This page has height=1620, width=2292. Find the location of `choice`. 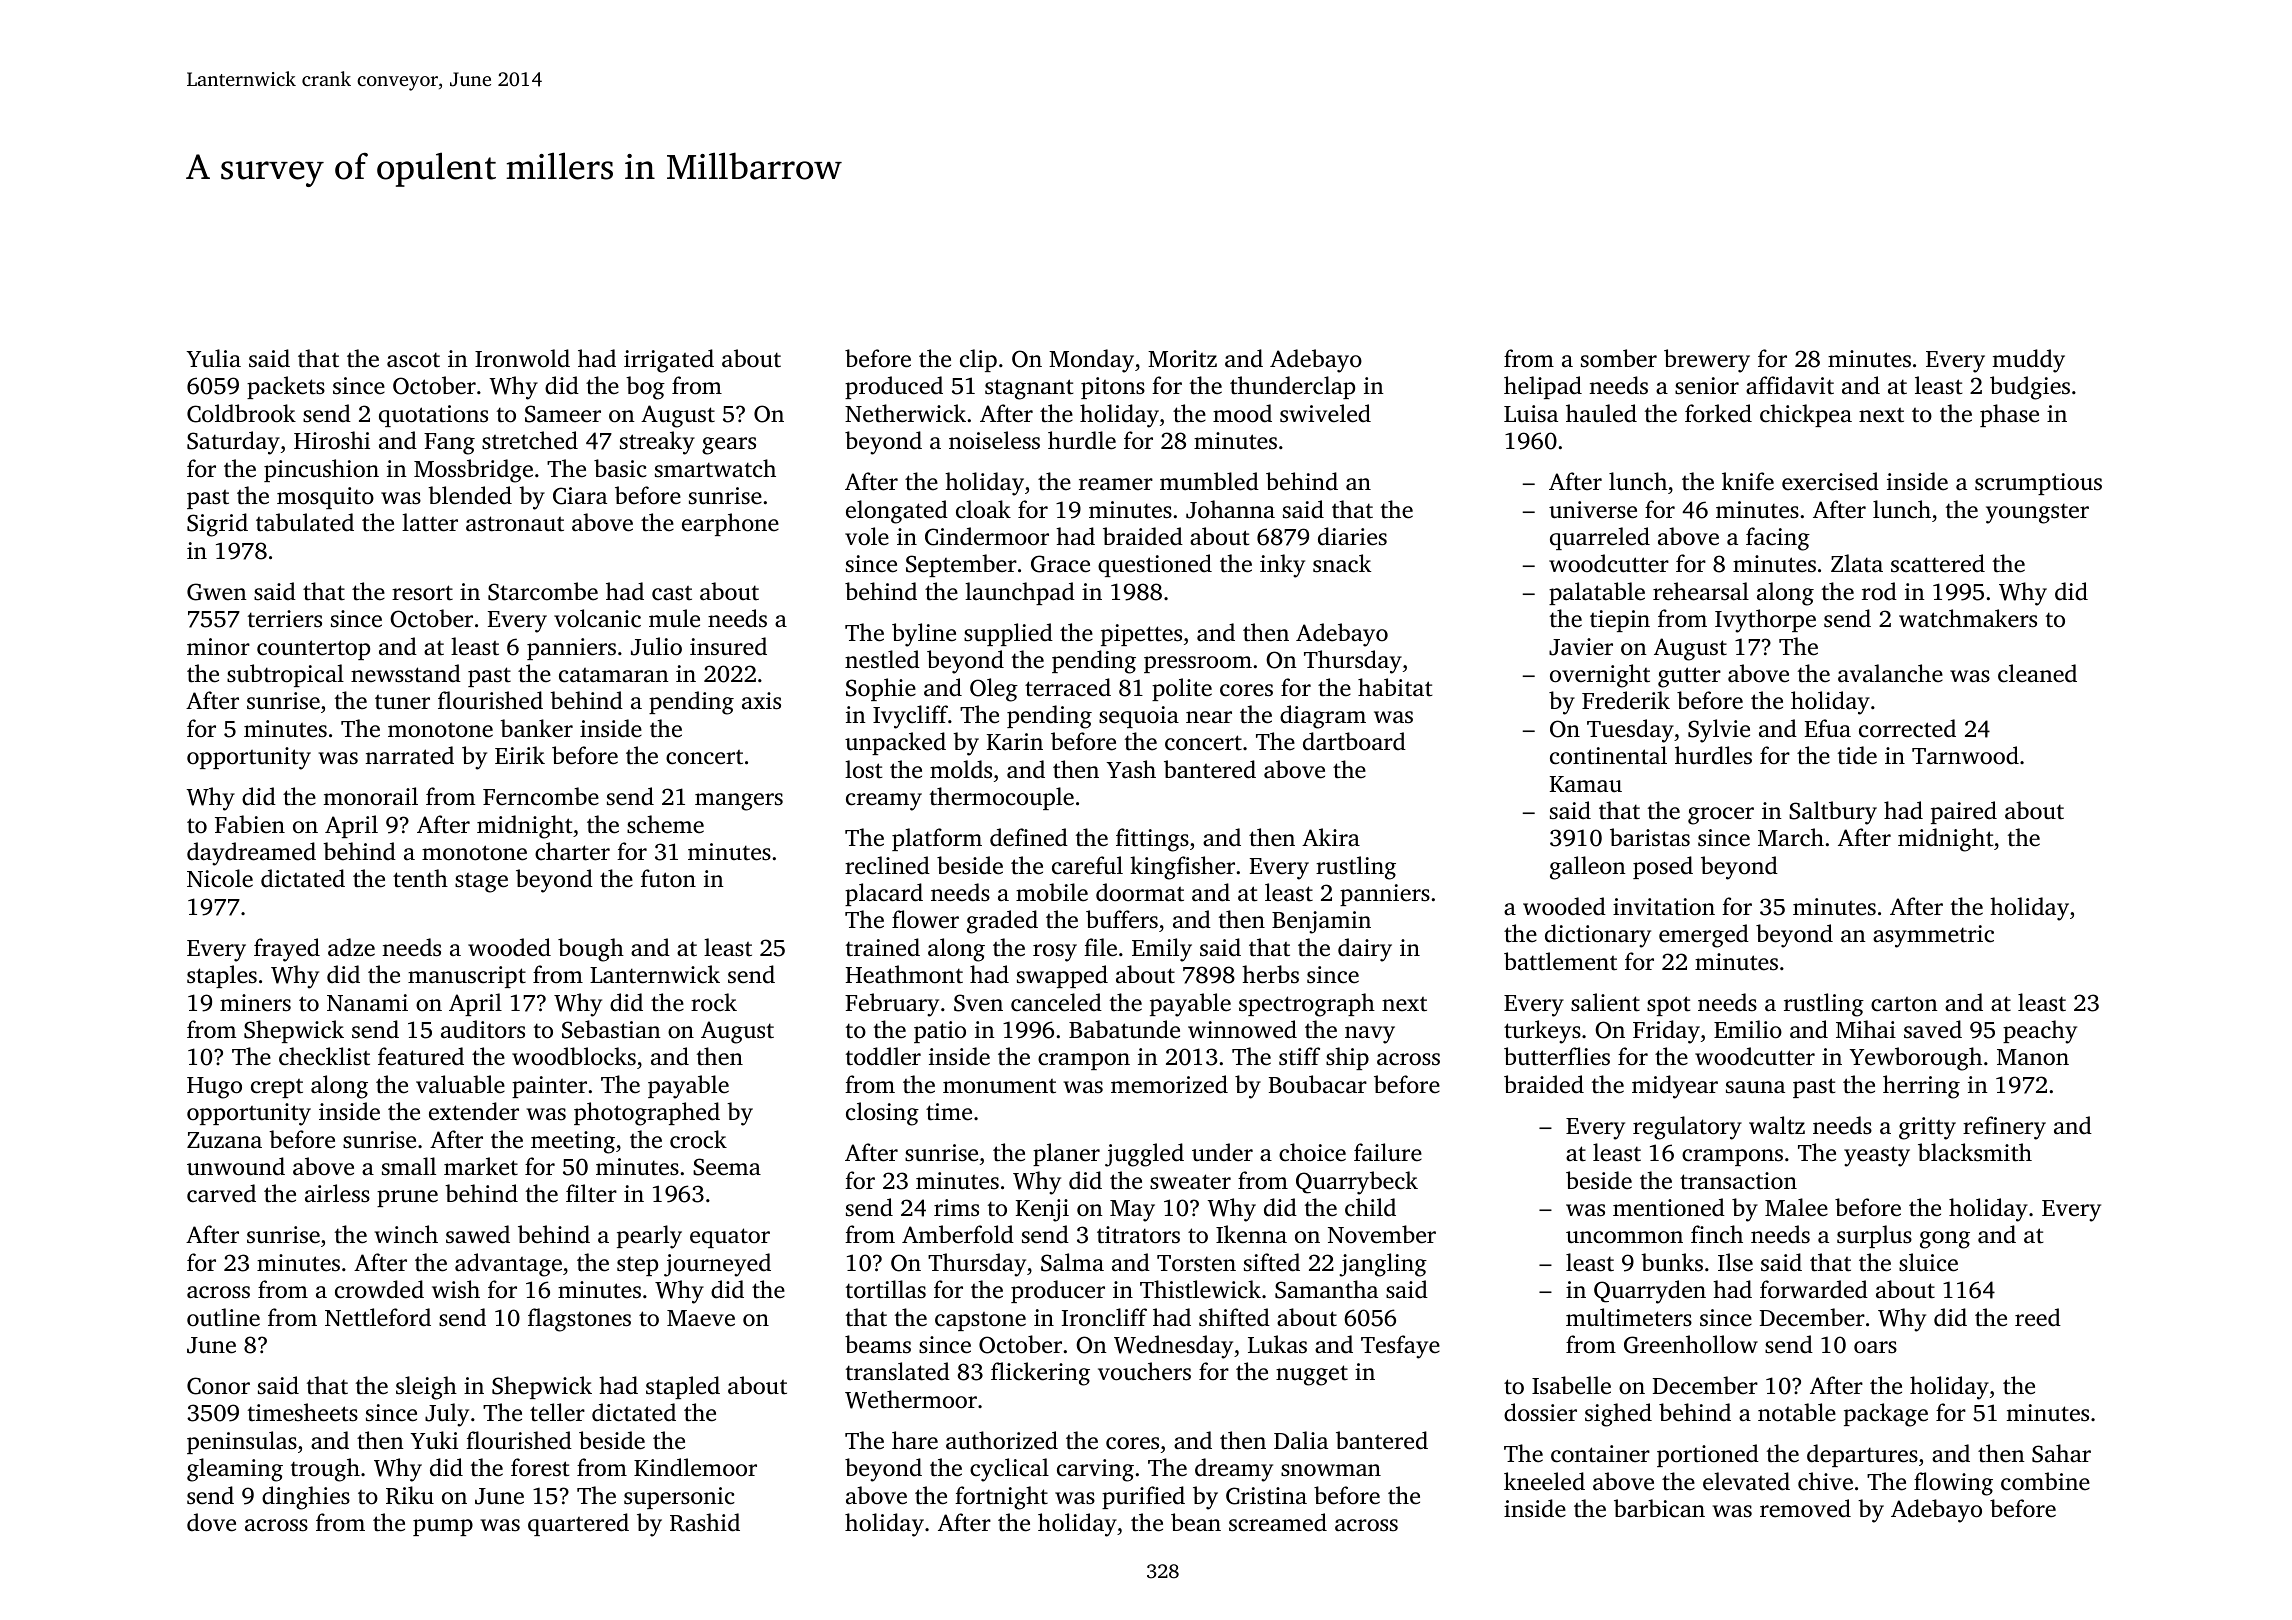

choice is located at coordinates (1312, 1152).
